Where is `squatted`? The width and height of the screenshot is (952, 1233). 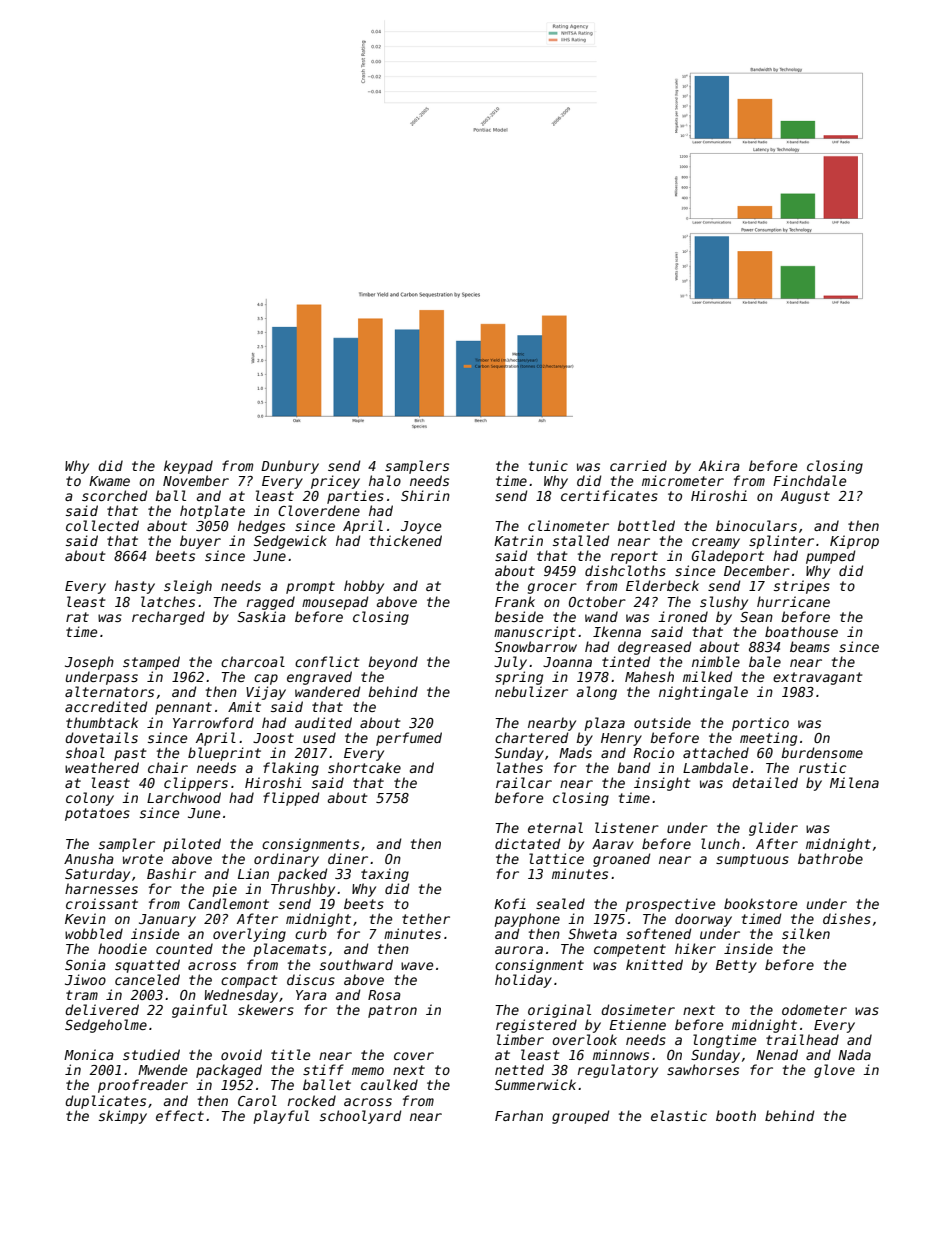 squatted is located at coordinates (147, 966).
